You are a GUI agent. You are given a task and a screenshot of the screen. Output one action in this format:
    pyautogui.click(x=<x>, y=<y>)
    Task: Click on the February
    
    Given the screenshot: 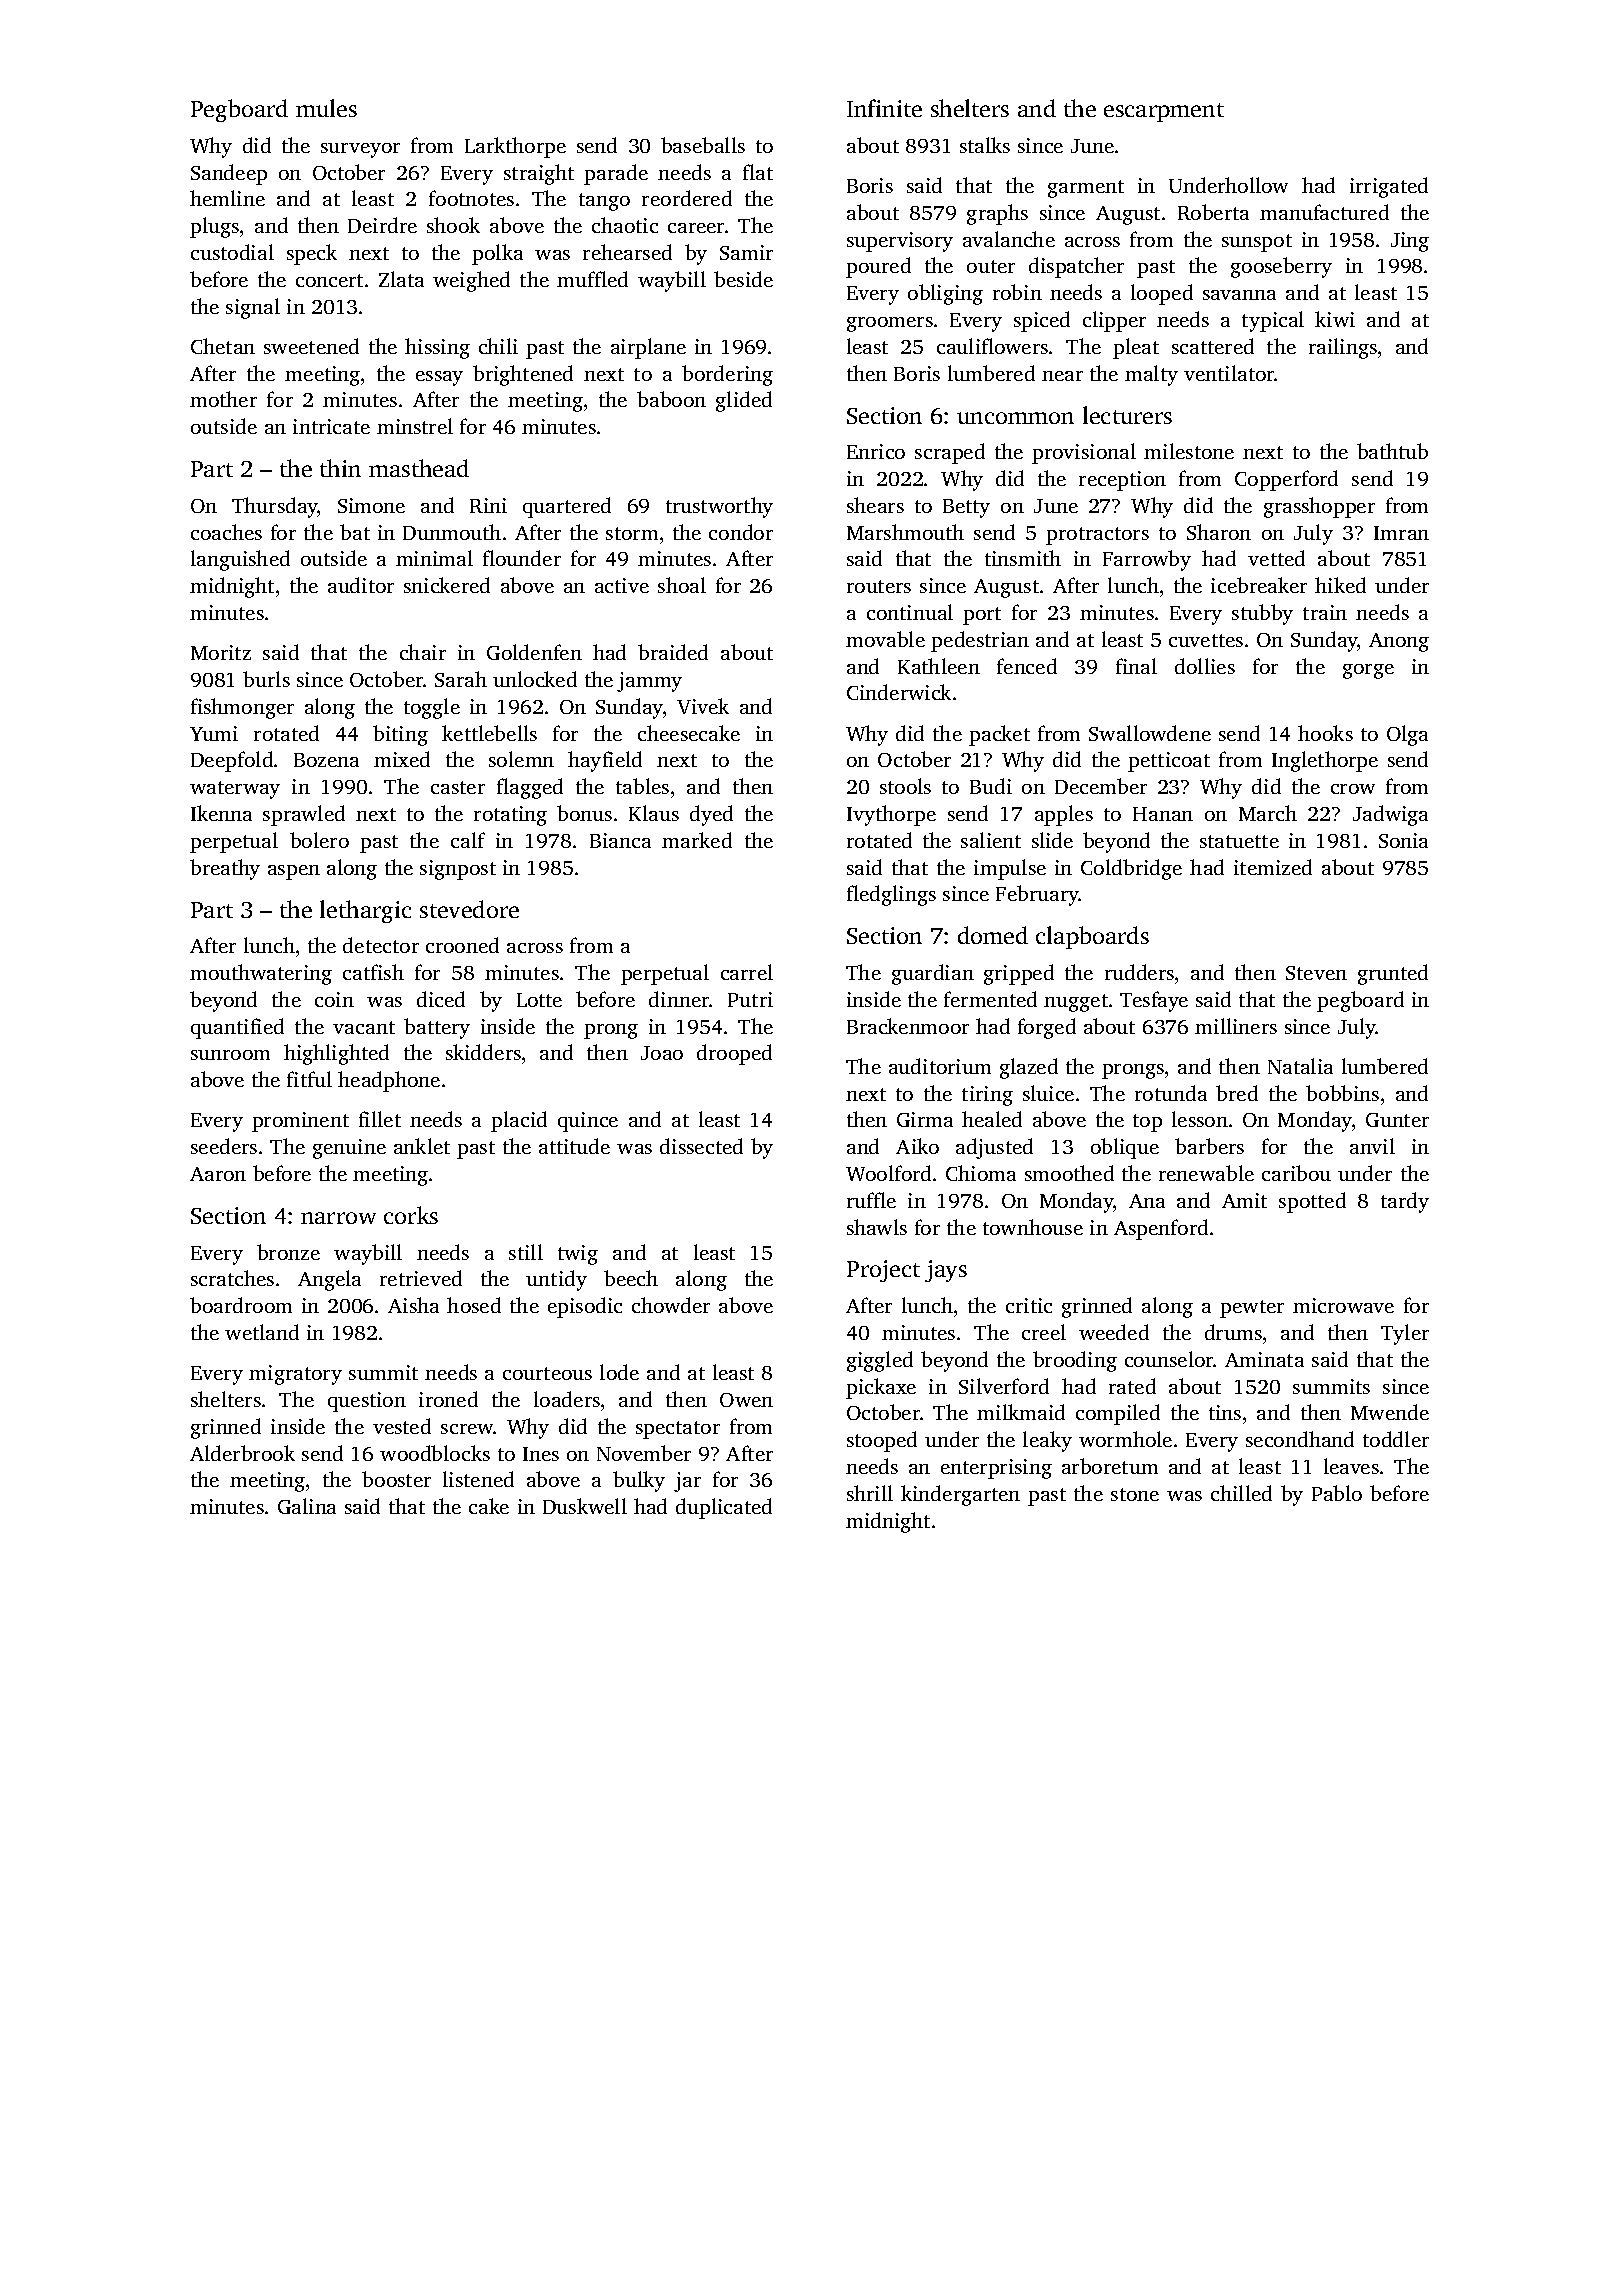 What is the action you would take?
    pyautogui.click(x=1037, y=895)
